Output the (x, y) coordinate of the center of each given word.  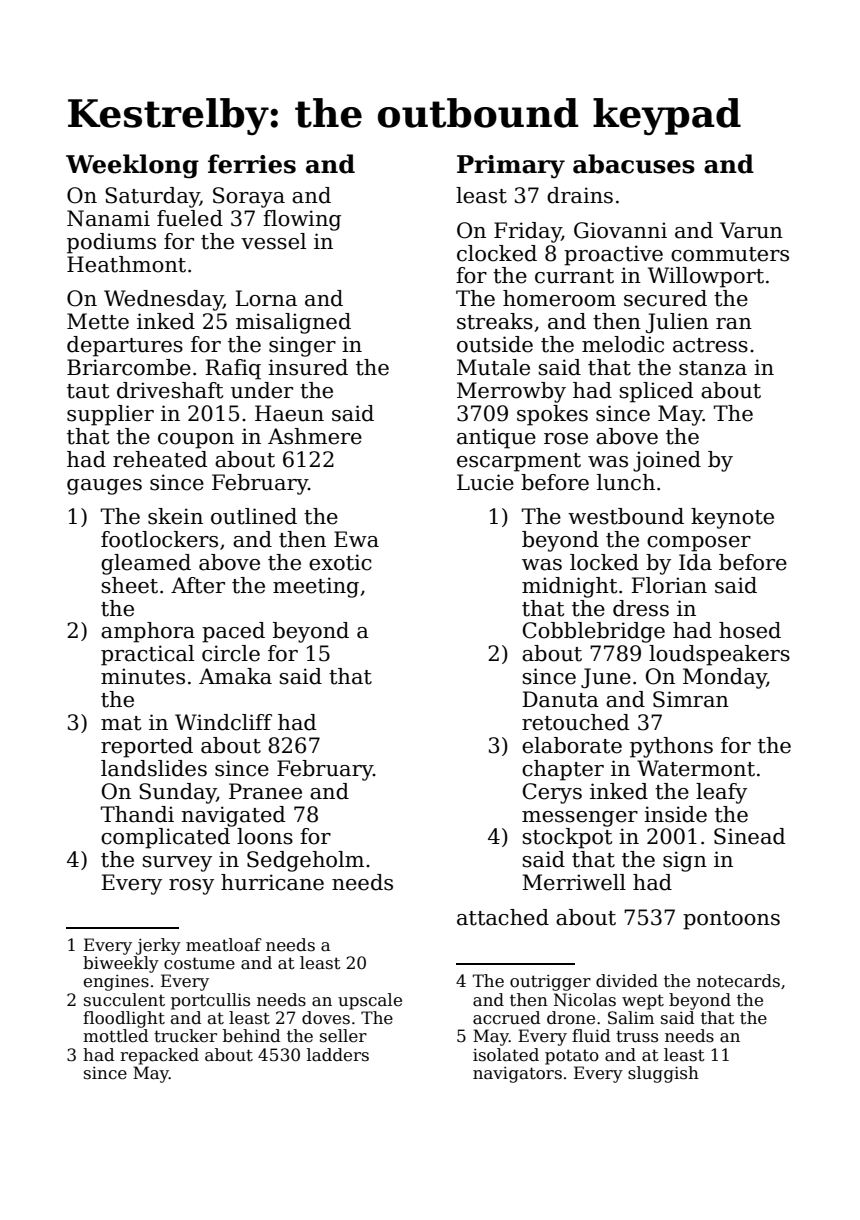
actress (710, 345)
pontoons (731, 920)
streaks (495, 321)
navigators (517, 1075)
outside (495, 344)
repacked (159, 1056)
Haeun (289, 413)
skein (175, 516)
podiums (111, 243)
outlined (254, 516)
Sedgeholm (305, 861)
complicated (165, 838)
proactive (613, 255)
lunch (626, 482)
